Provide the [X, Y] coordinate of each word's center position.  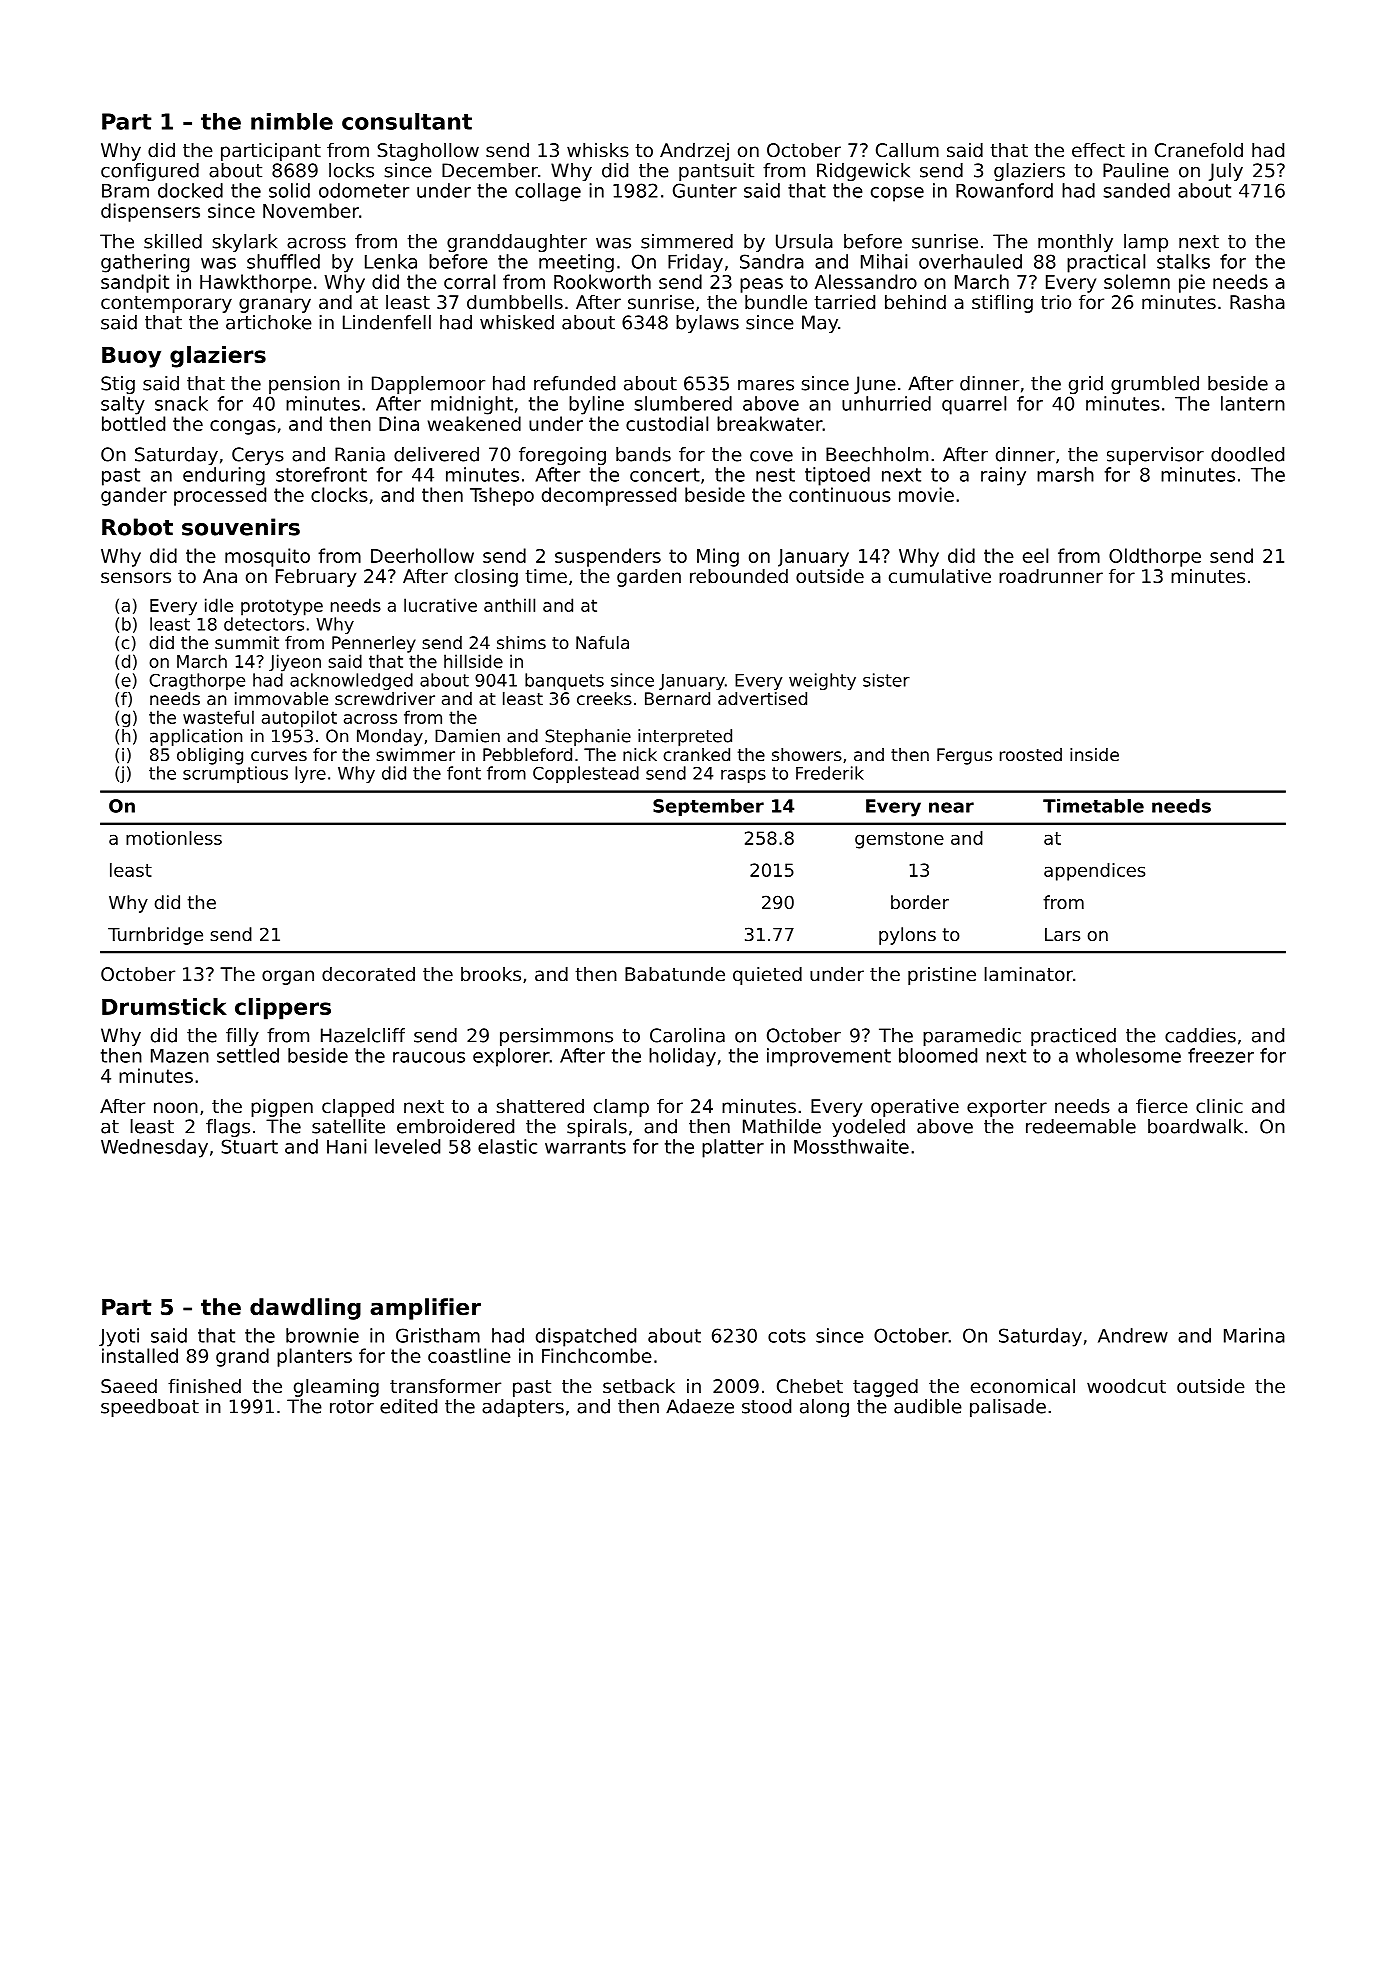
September [708, 808]
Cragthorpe [197, 681]
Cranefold [1199, 149]
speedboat [150, 1408]
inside [1094, 754]
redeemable [1081, 1126]
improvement [829, 1057]
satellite [348, 1126]
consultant [407, 121]
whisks [598, 149]
